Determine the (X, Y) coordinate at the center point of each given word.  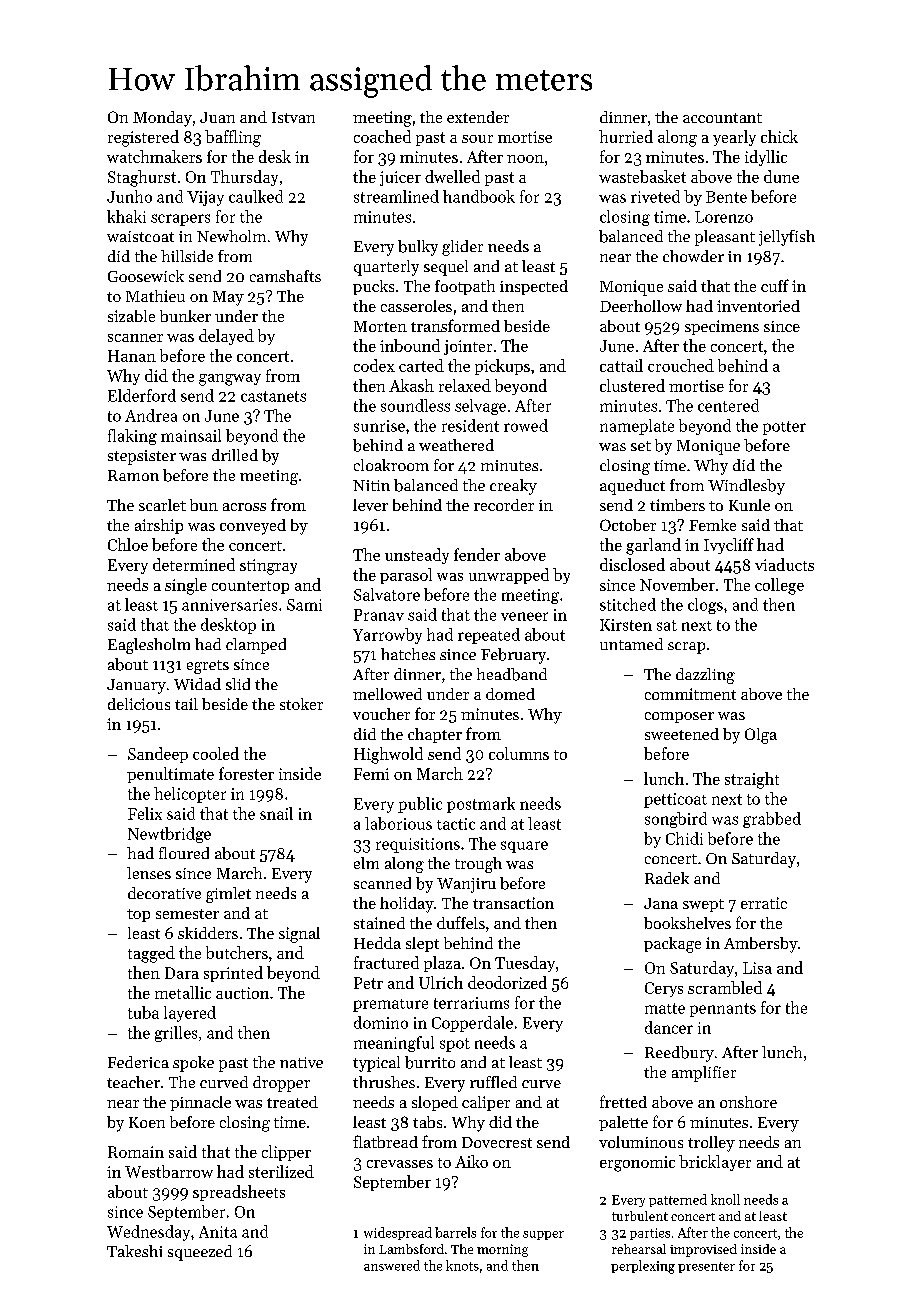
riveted (655, 196)
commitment (690, 694)
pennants (723, 1010)
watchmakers (154, 156)
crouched (681, 365)
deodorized (507, 982)
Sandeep (158, 755)
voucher (381, 714)
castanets (273, 396)
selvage (480, 407)
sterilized (281, 1171)
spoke (193, 1064)
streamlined (396, 196)
